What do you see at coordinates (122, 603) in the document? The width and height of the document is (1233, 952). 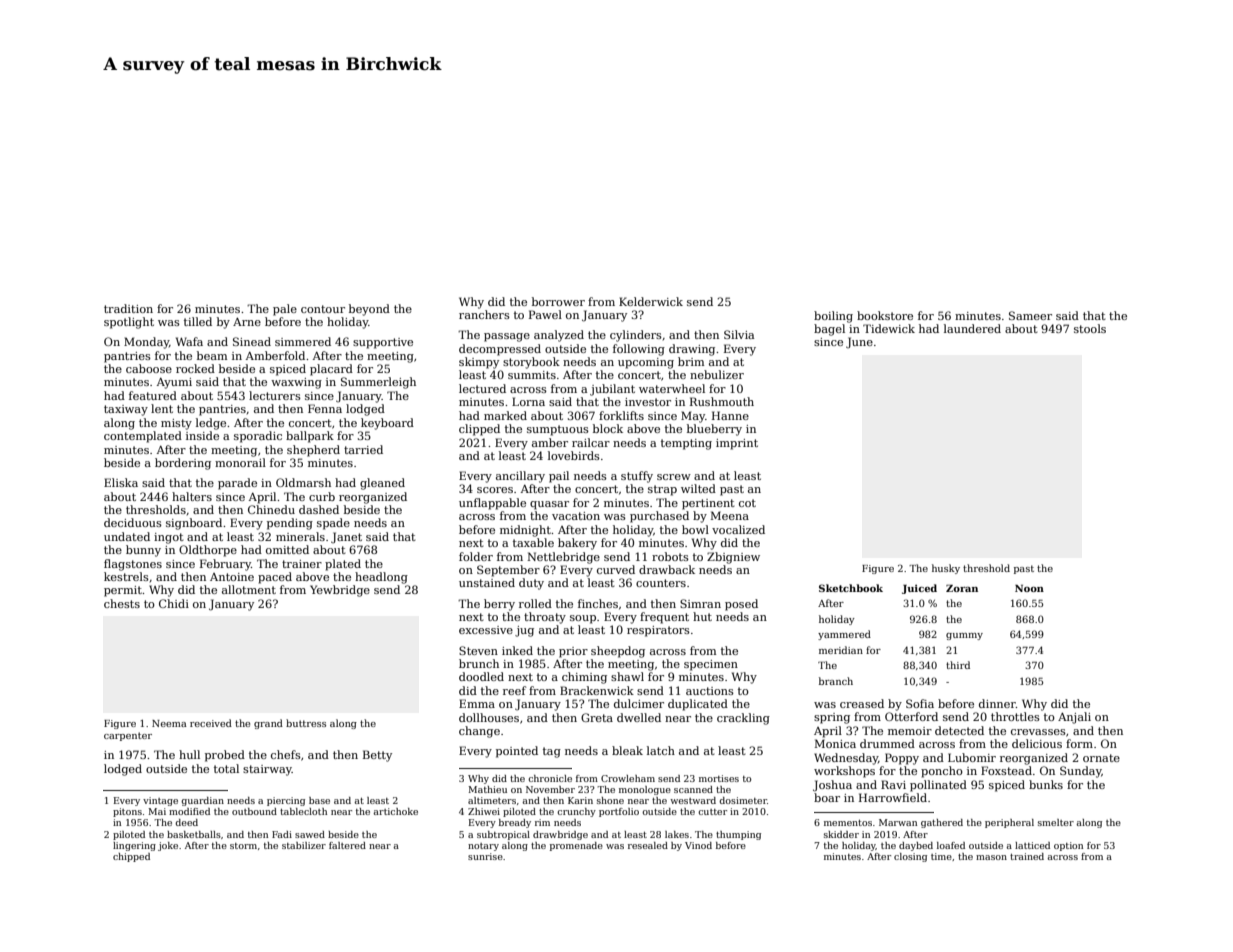 I see `chests` at bounding box center [122, 603].
